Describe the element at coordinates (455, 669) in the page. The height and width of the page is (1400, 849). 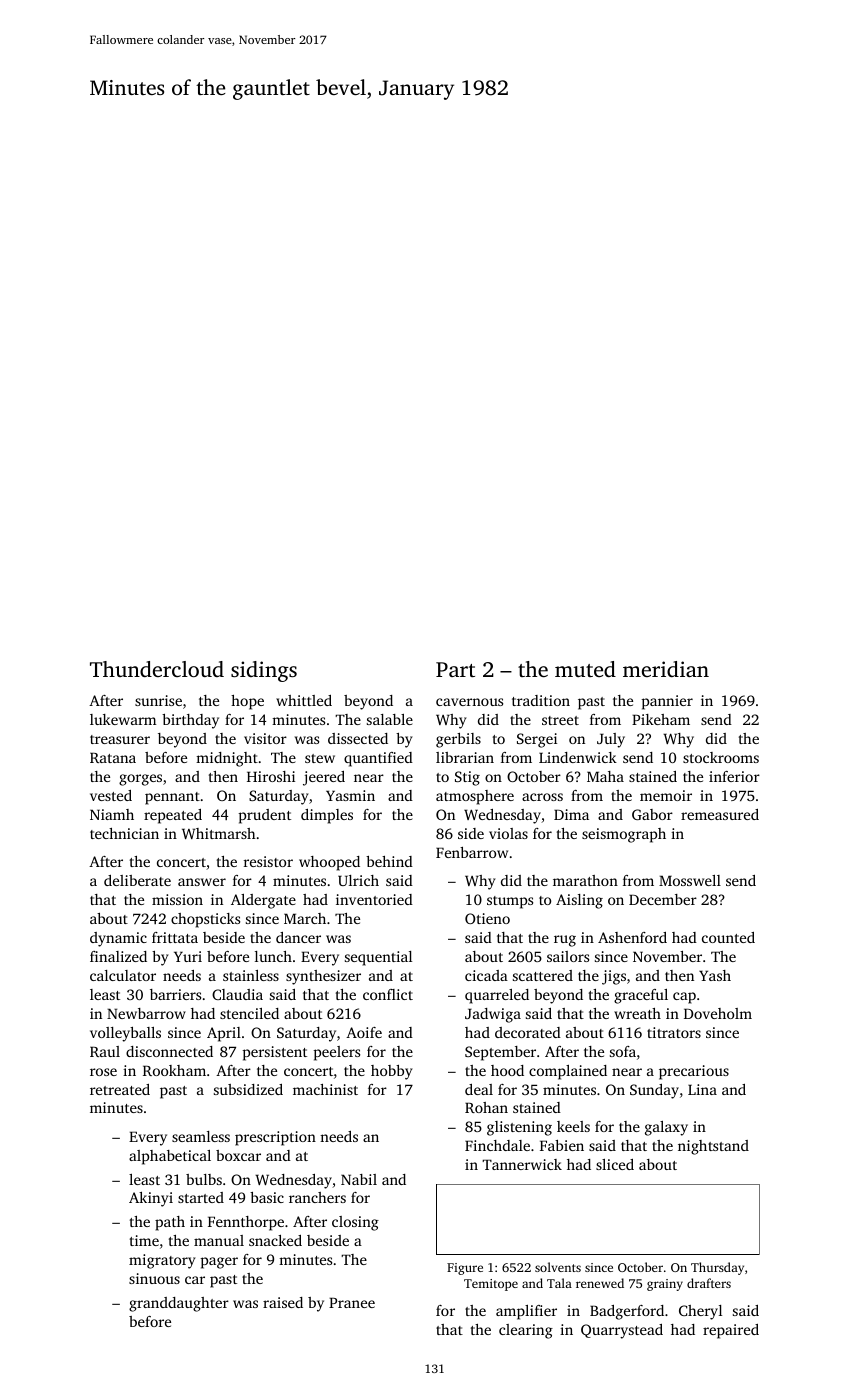
I see `Part` at that location.
